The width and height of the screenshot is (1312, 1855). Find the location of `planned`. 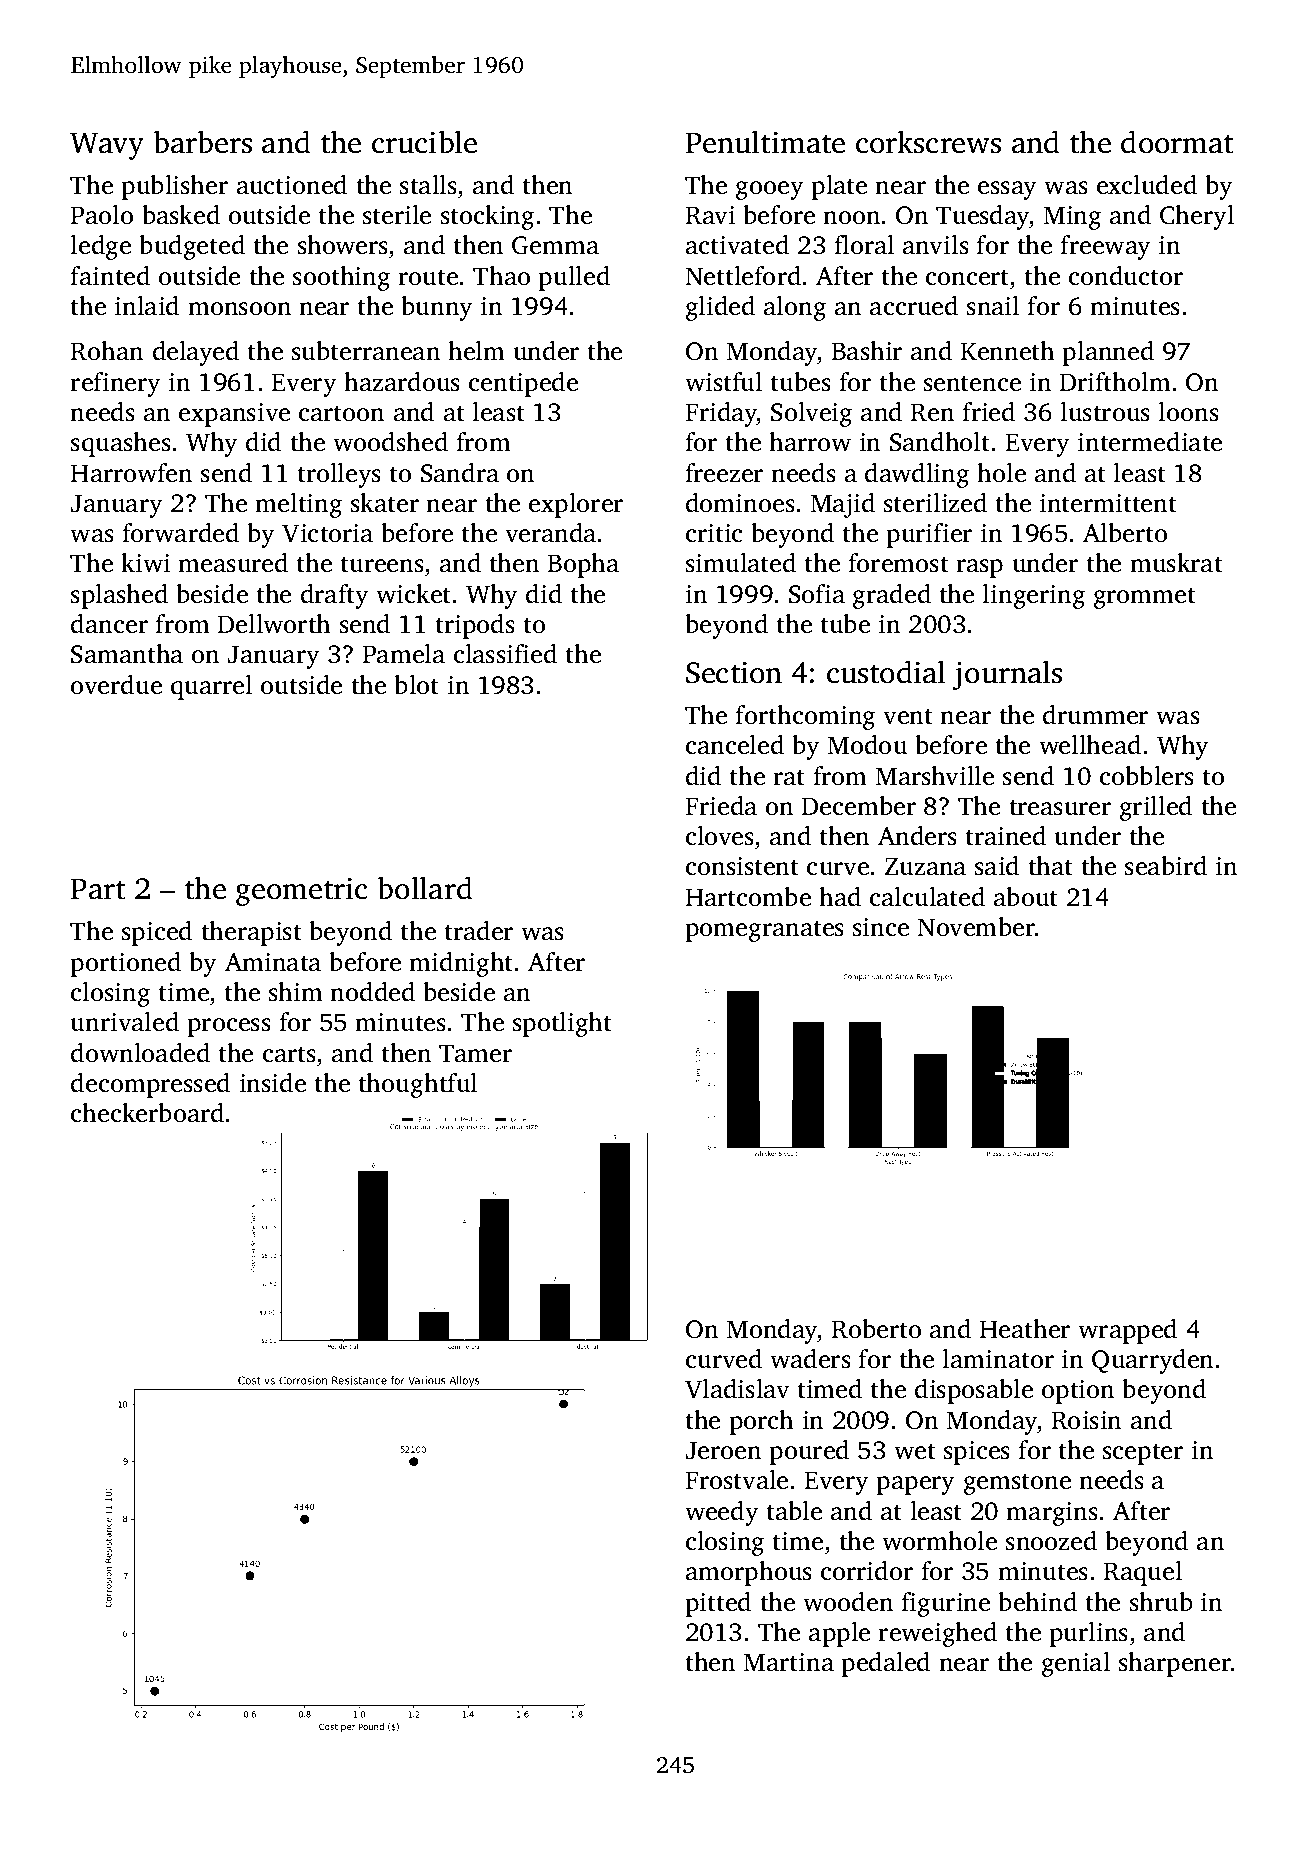

planned is located at coordinates (1108, 353).
